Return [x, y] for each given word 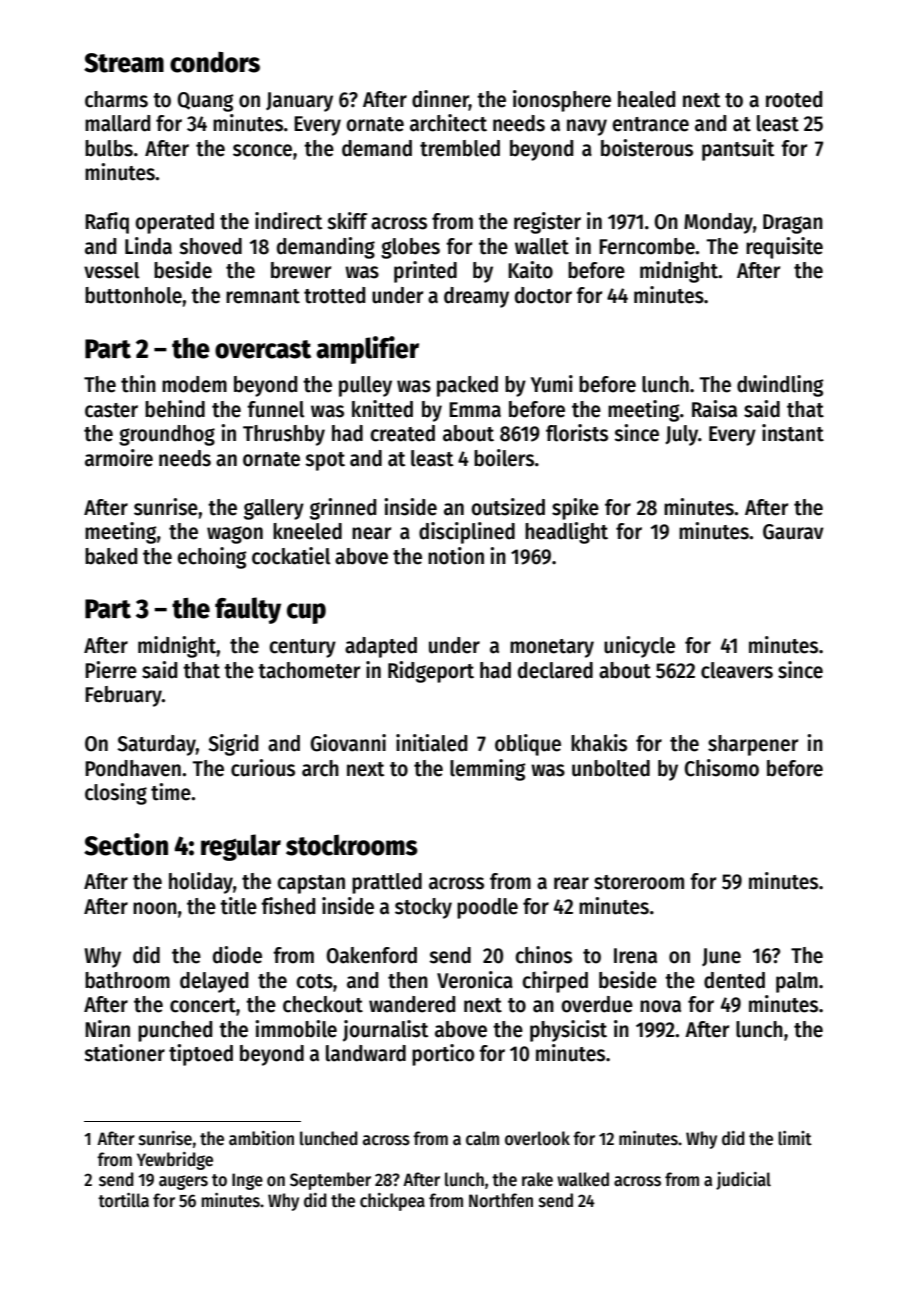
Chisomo [721, 768]
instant [793, 433]
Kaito [530, 270]
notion [456, 556]
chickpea [392, 1202]
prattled [387, 883]
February [123, 696]
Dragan [793, 224]
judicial [743, 1181]
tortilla [123, 1200]
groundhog [167, 435]
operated [174, 223]
